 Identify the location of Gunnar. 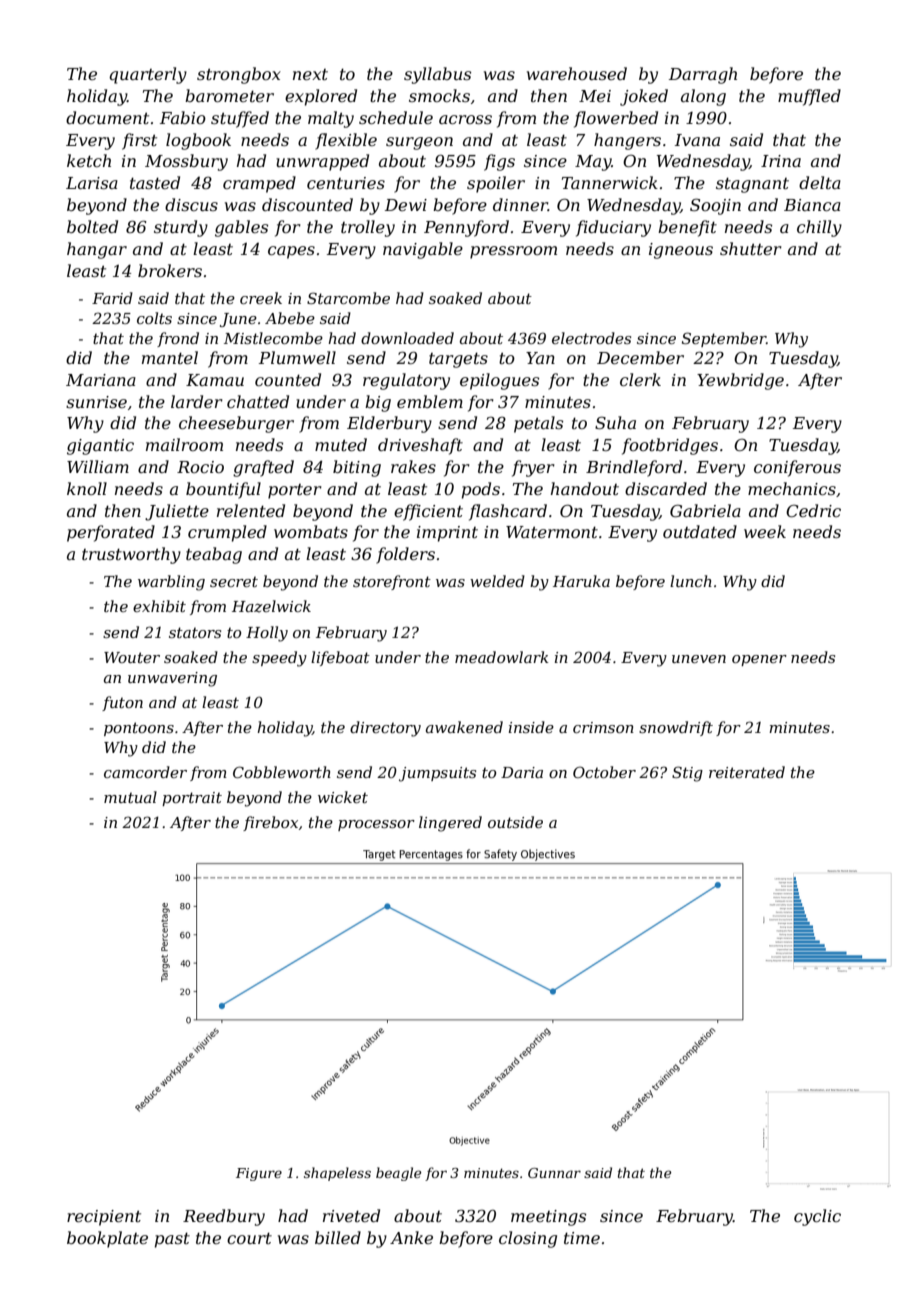
(554, 1173).
